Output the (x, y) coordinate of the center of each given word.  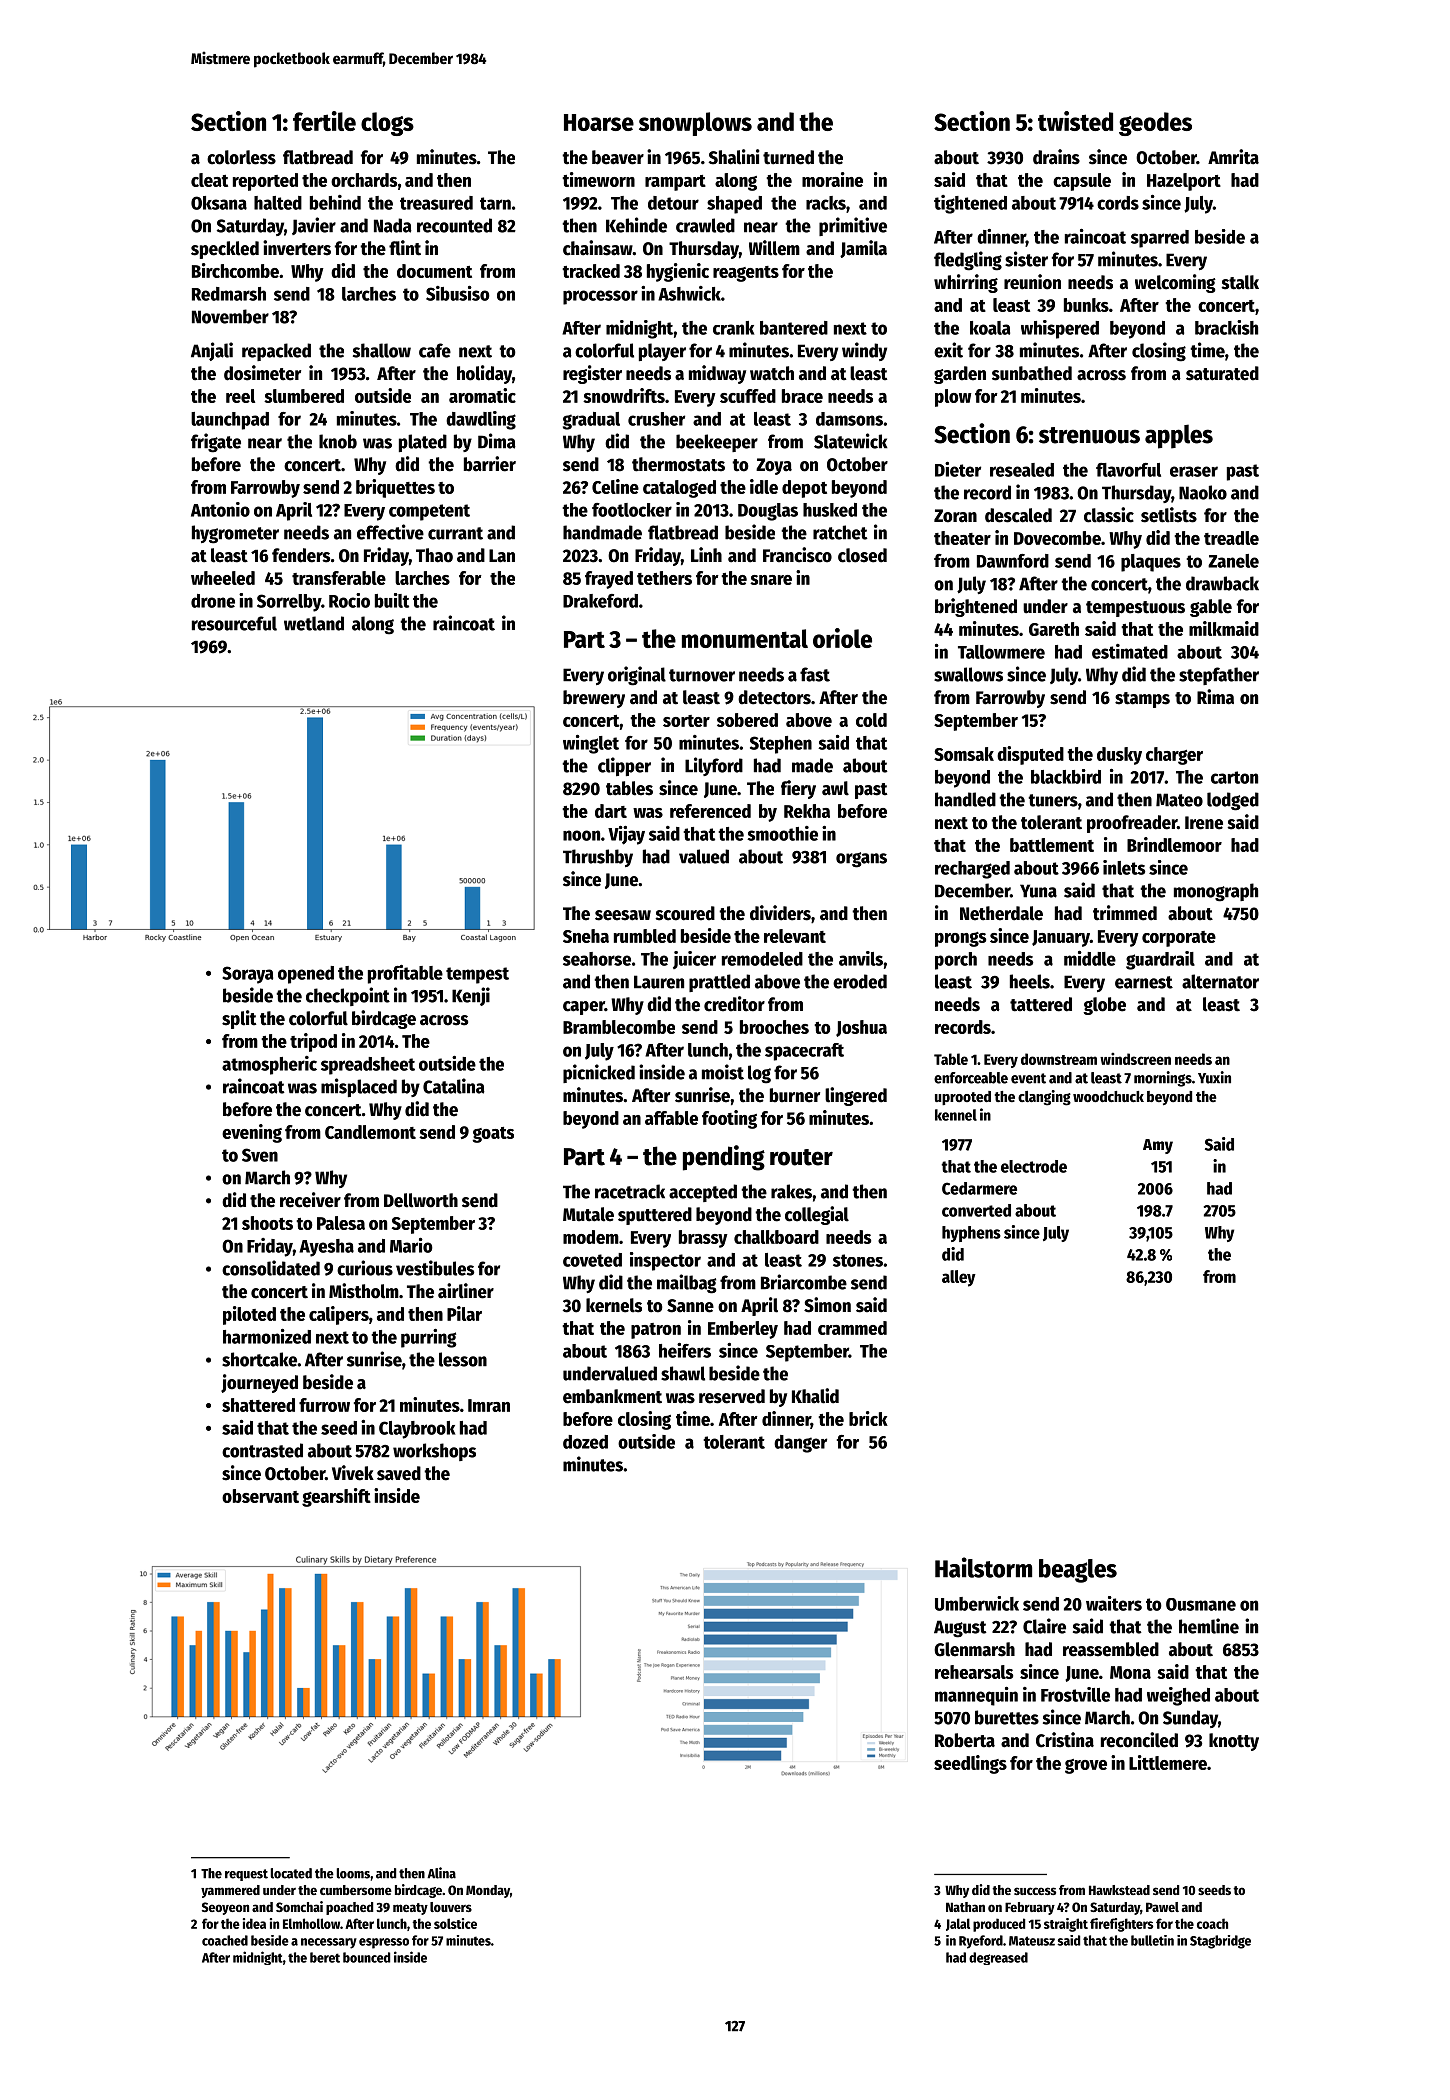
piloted (249, 1315)
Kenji (471, 996)
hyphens (971, 1234)
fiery (798, 789)
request (246, 1875)
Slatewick (851, 441)
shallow (382, 350)
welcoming (1175, 283)
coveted (592, 1260)
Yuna (1038, 891)
